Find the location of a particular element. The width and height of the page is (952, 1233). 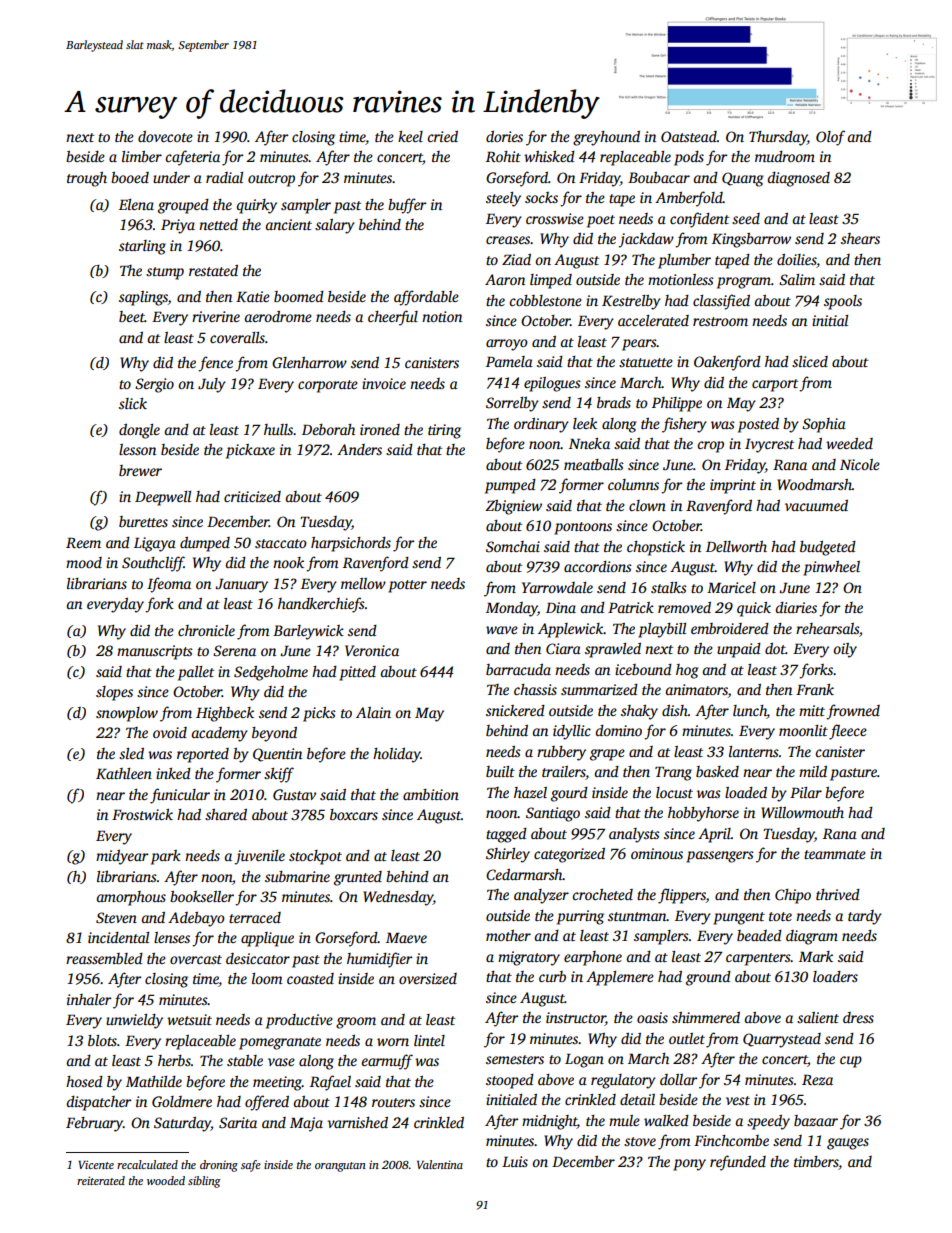

steely is located at coordinates (503, 199).
